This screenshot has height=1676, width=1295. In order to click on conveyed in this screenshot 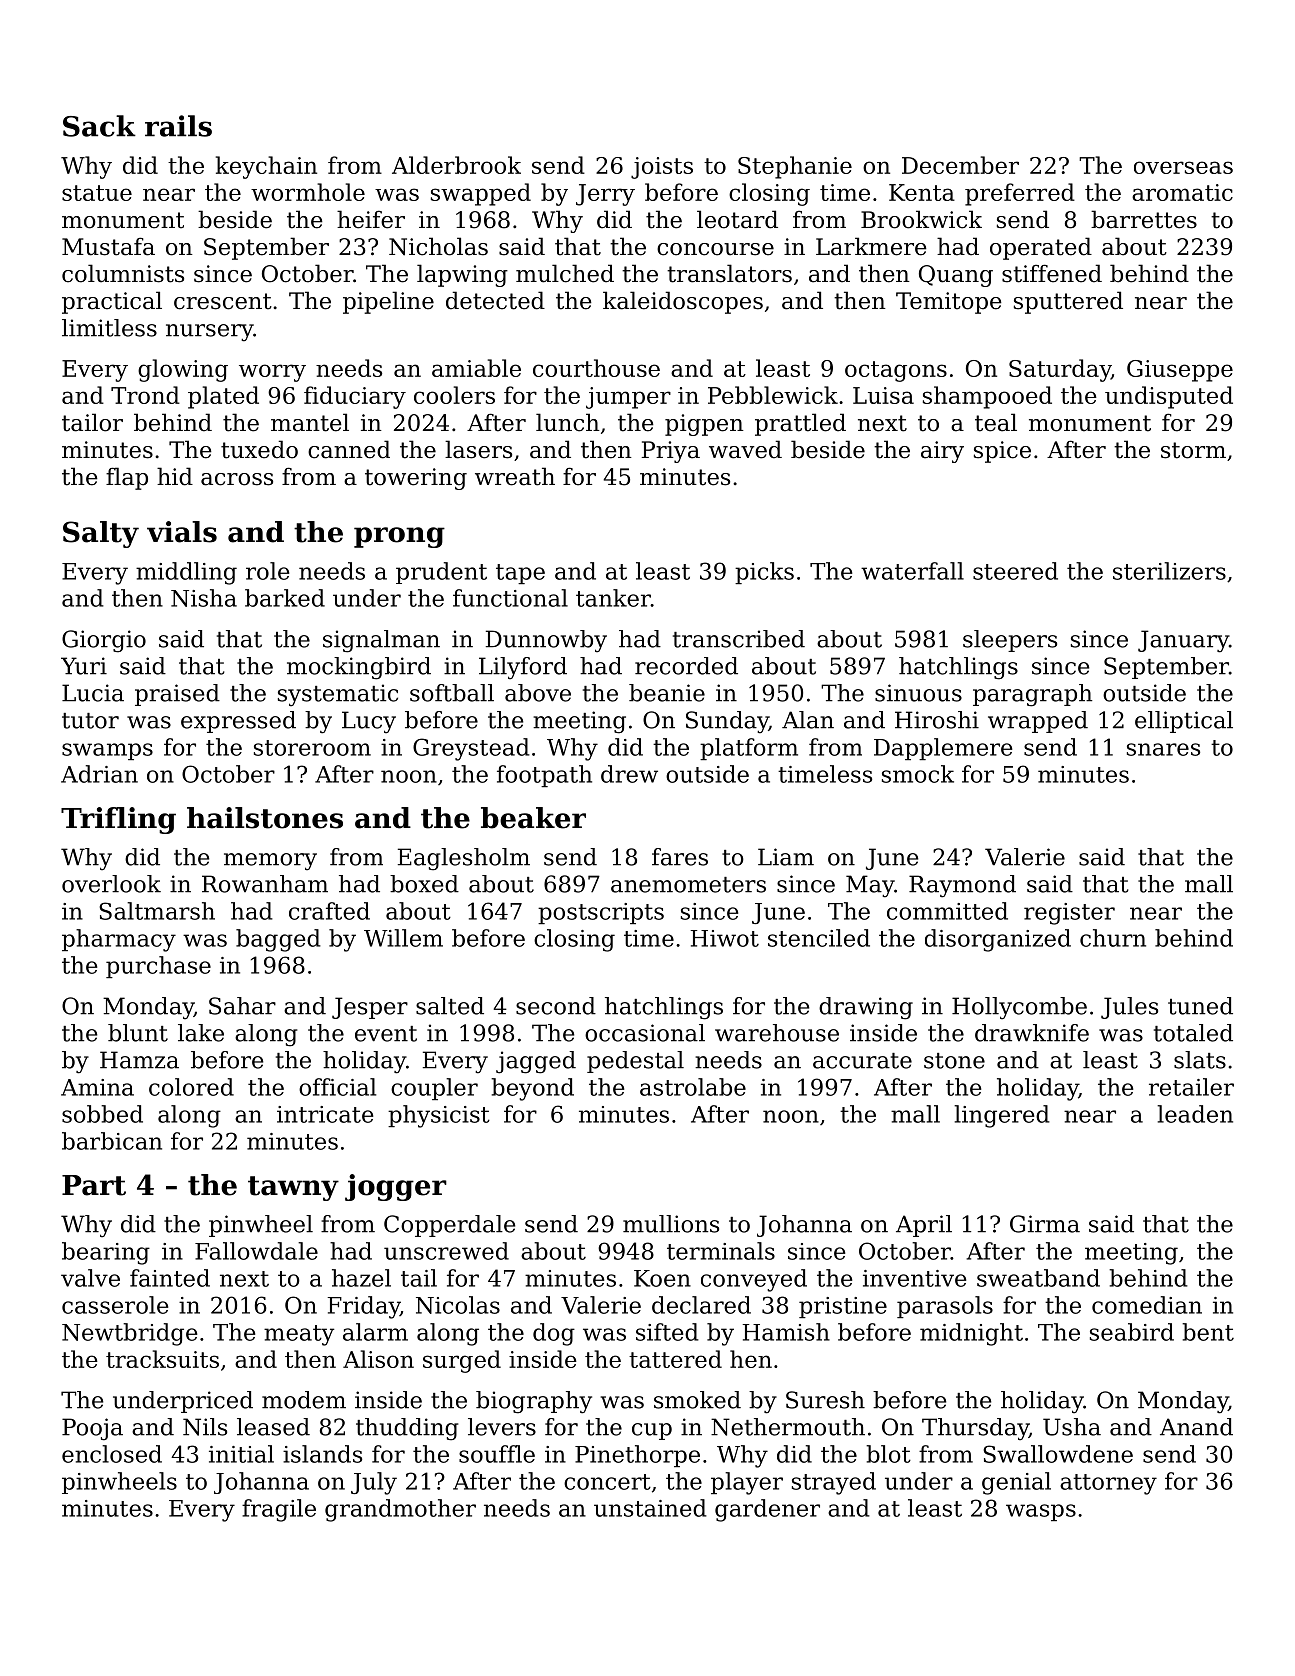, I will do `click(754, 1280)`.
